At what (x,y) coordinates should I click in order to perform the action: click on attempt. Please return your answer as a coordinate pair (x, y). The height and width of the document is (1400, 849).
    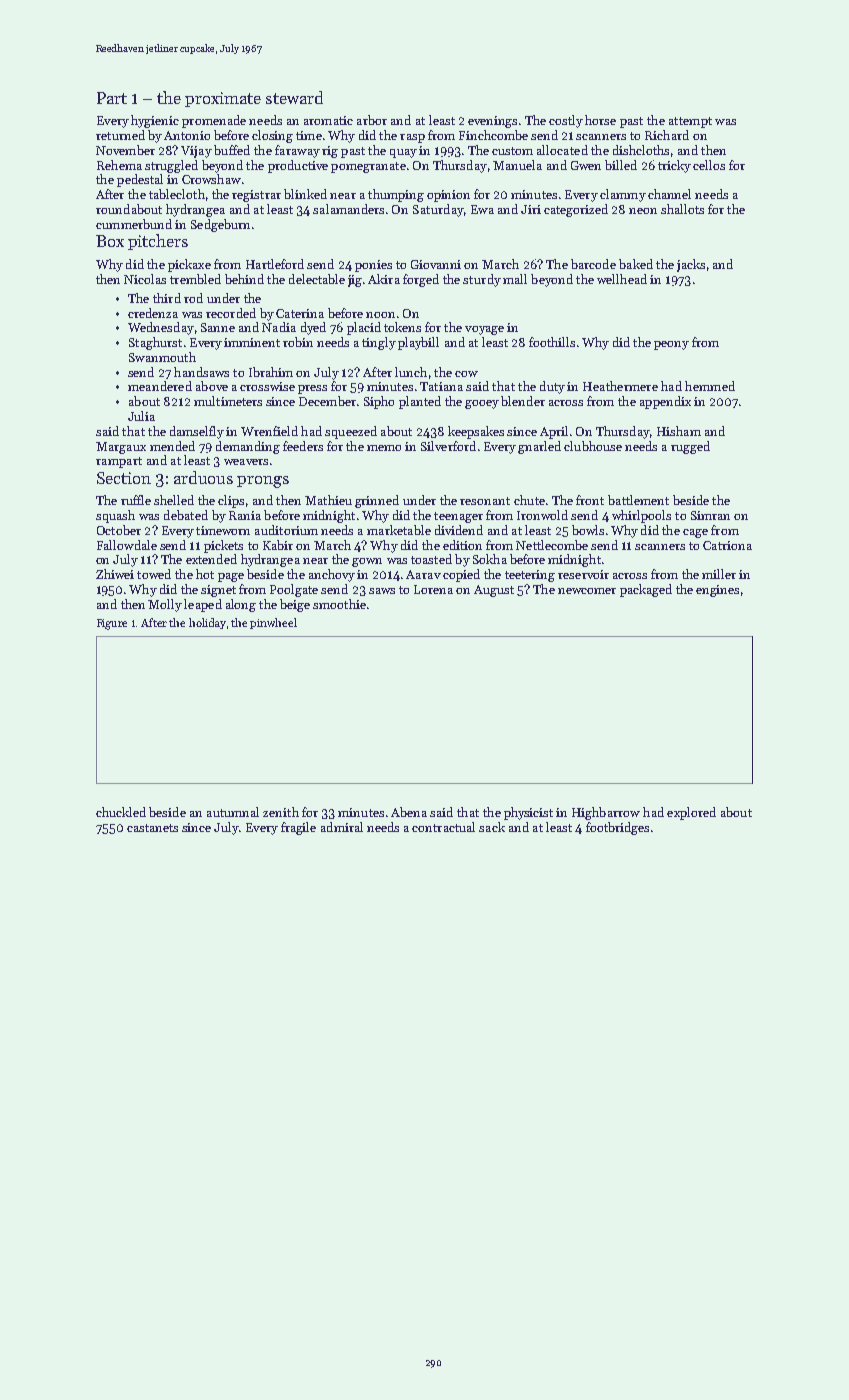
    Looking at the image, I should click on (690, 122).
